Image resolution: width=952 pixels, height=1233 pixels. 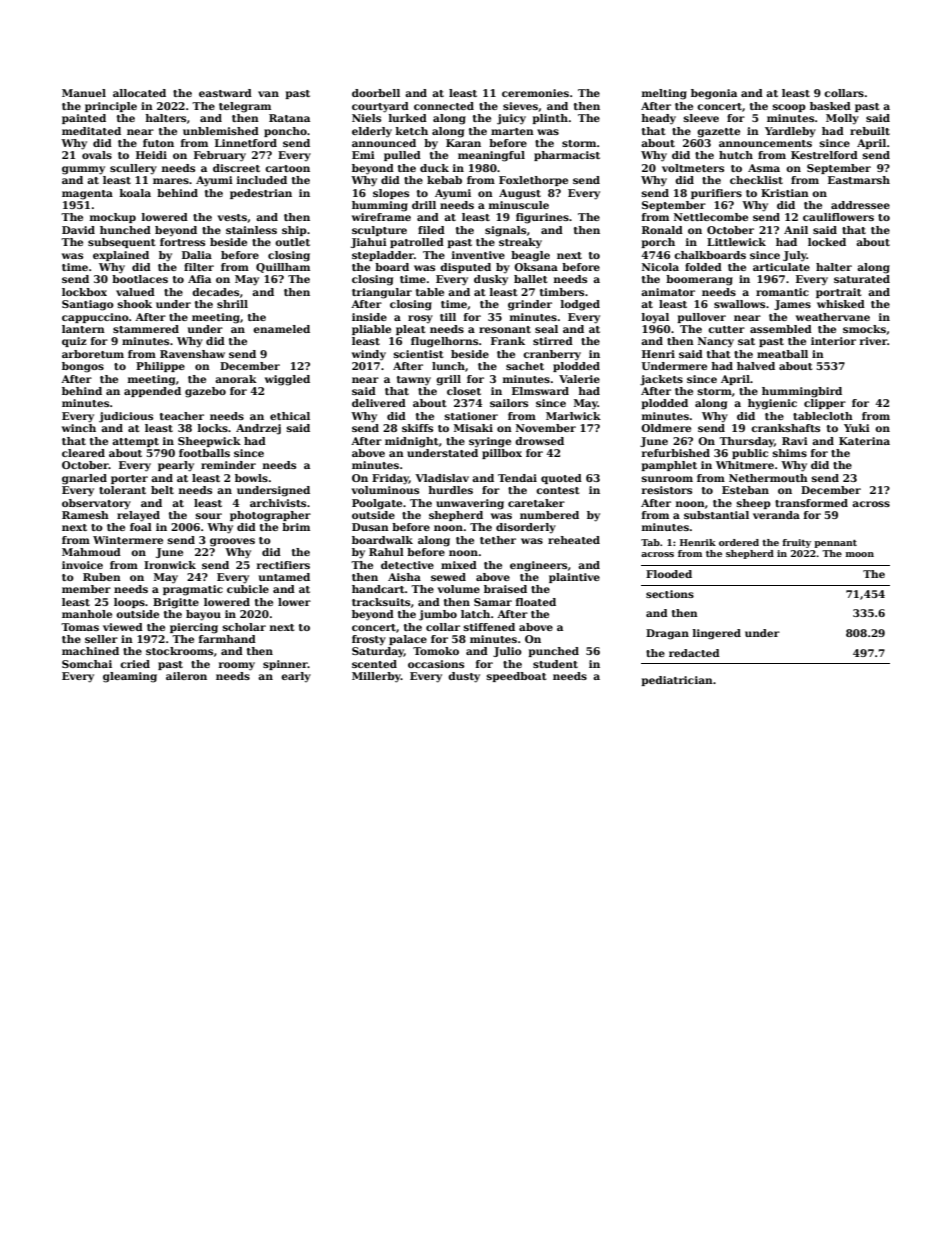 What do you see at coordinates (716, 342) in the screenshot?
I see `Nancy` at bounding box center [716, 342].
